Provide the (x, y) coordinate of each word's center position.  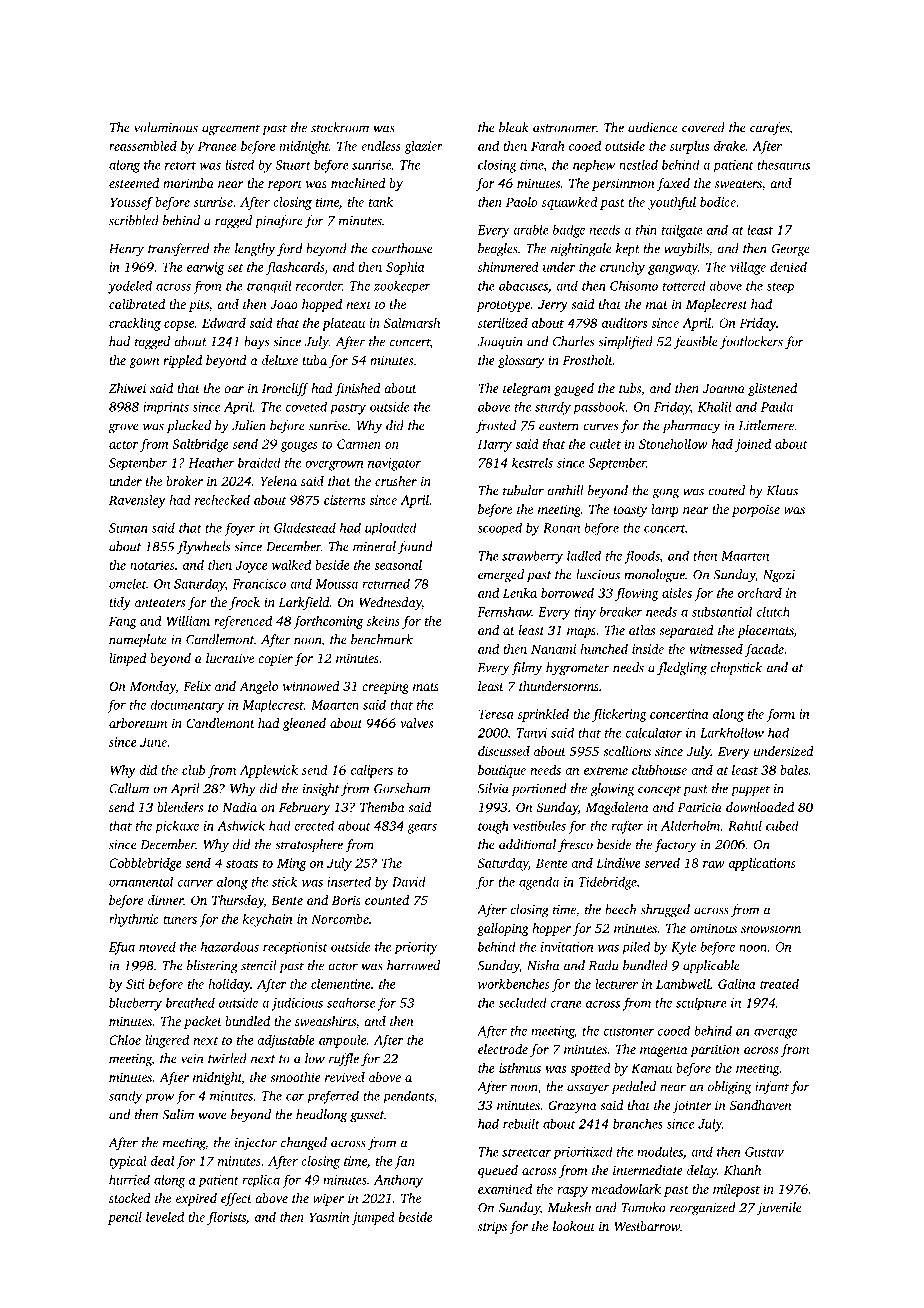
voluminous (166, 127)
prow (159, 1099)
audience (653, 127)
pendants (408, 1097)
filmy (526, 669)
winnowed (311, 686)
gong (666, 493)
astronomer (564, 128)
